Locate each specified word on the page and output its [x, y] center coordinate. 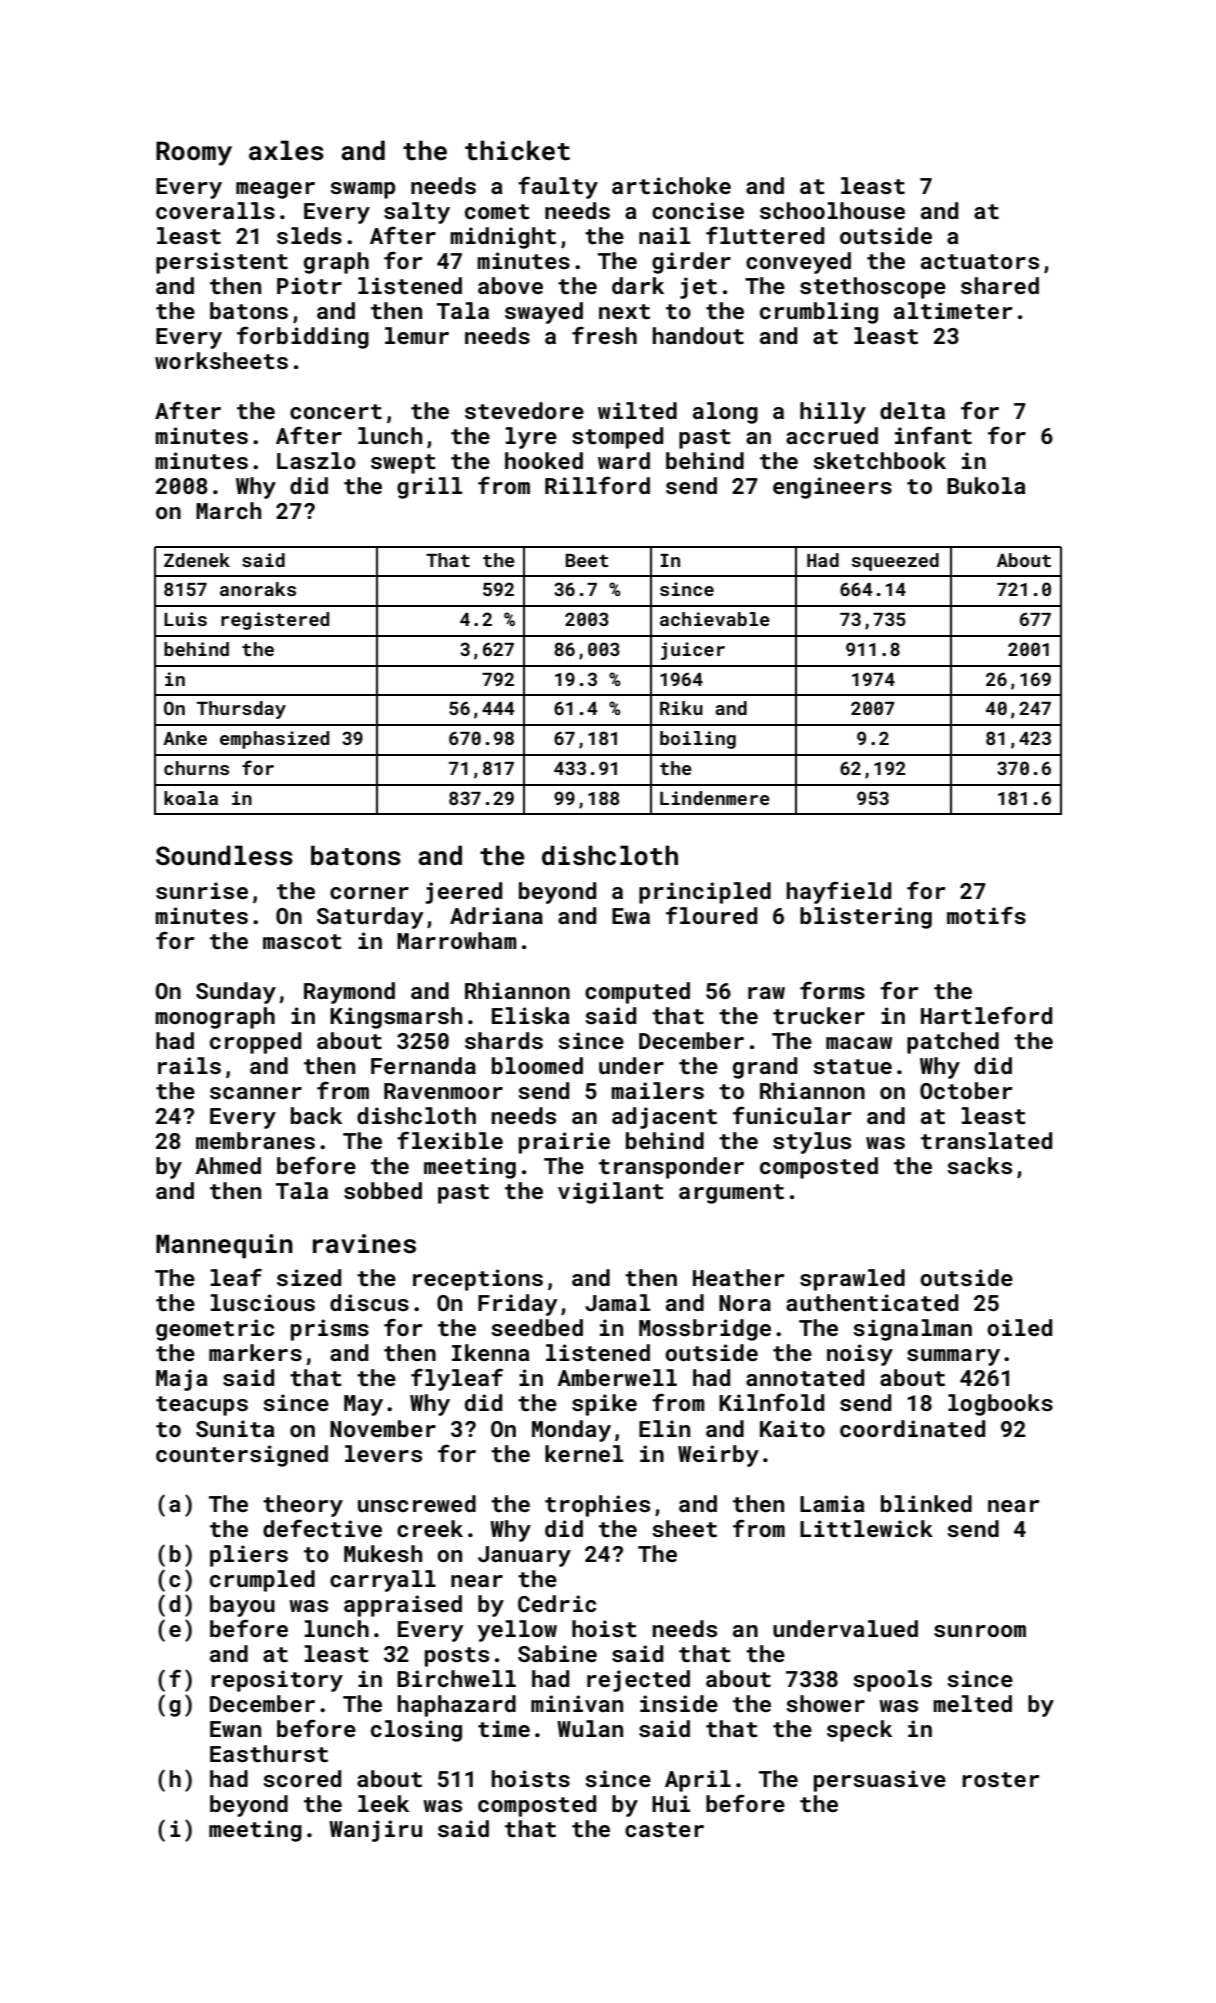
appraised [403, 1606]
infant [933, 435]
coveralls [215, 210]
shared [1000, 285]
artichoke [671, 185]
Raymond [349, 993]
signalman [912, 1330]
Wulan [590, 1728]
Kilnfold [771, 1402]
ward [624, 460]
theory [303, 1506]
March [228, 510]
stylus [812, 1143]
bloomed [537, 1065]
